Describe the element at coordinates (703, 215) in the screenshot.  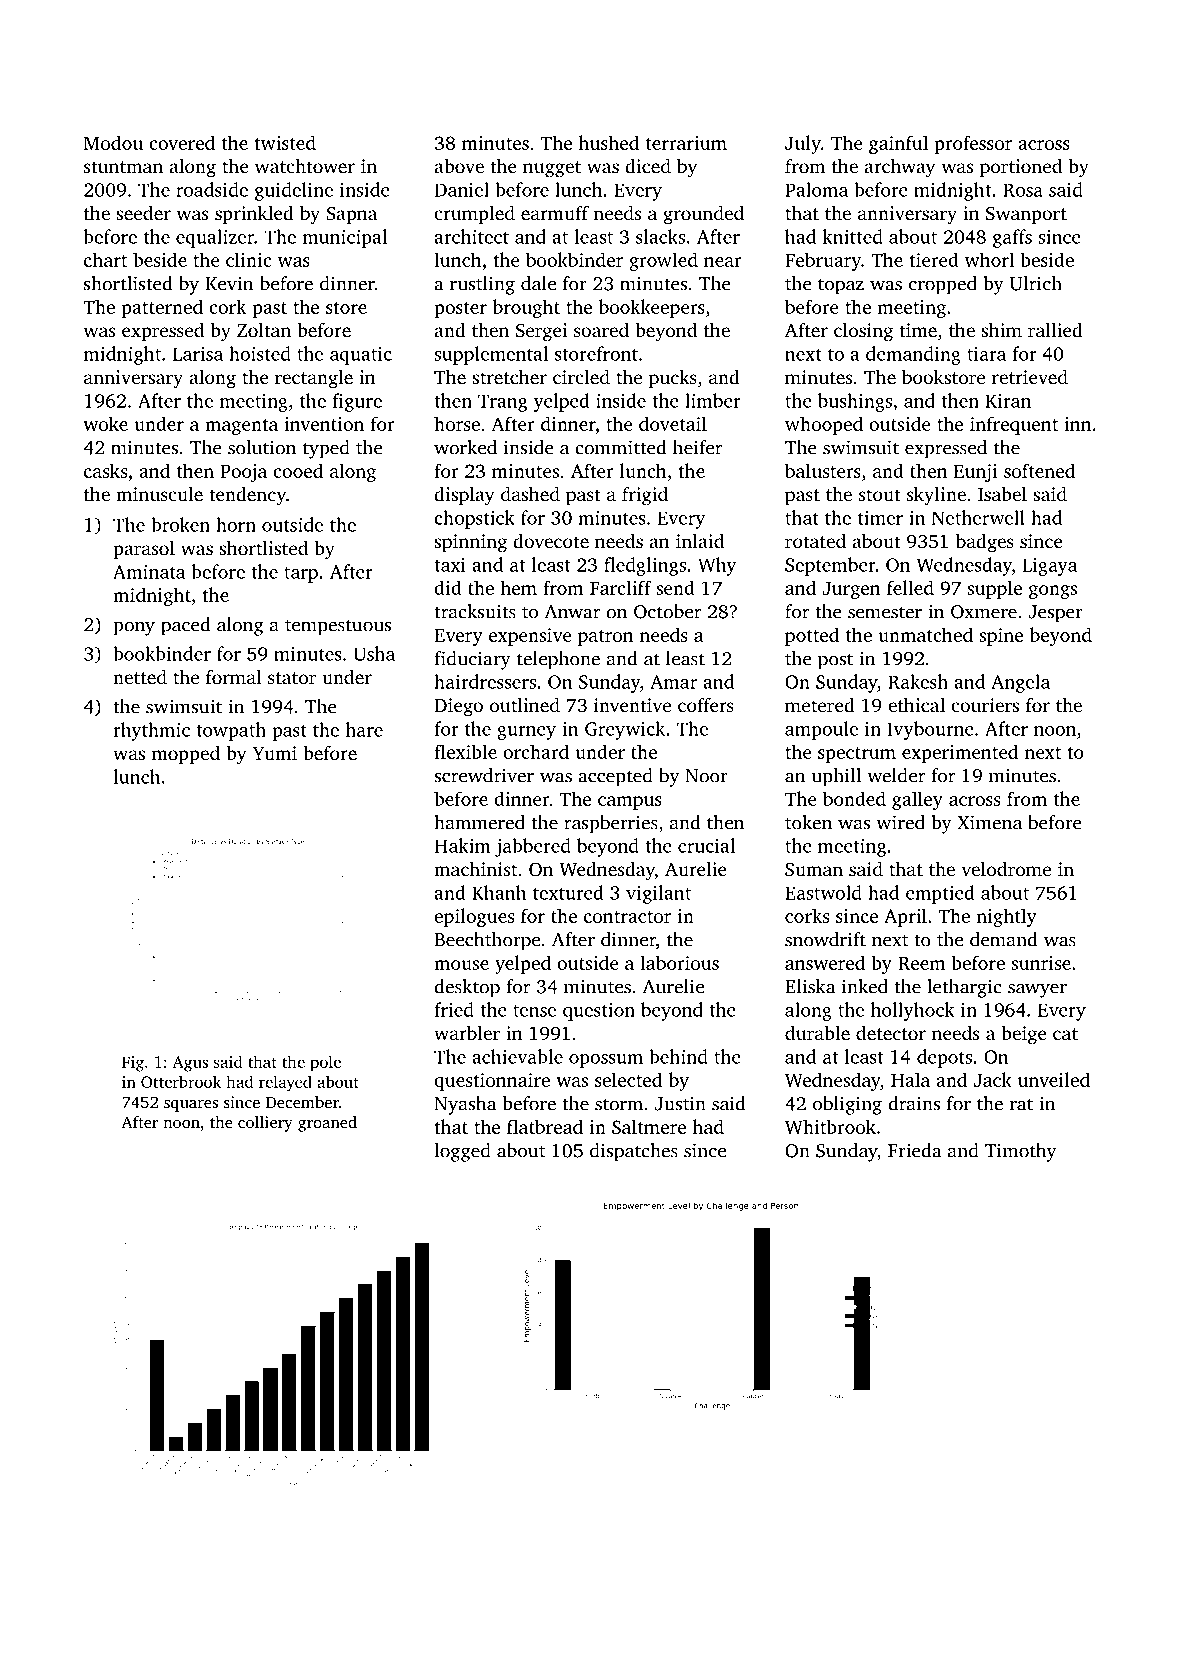
I see `grounded` at that location.
